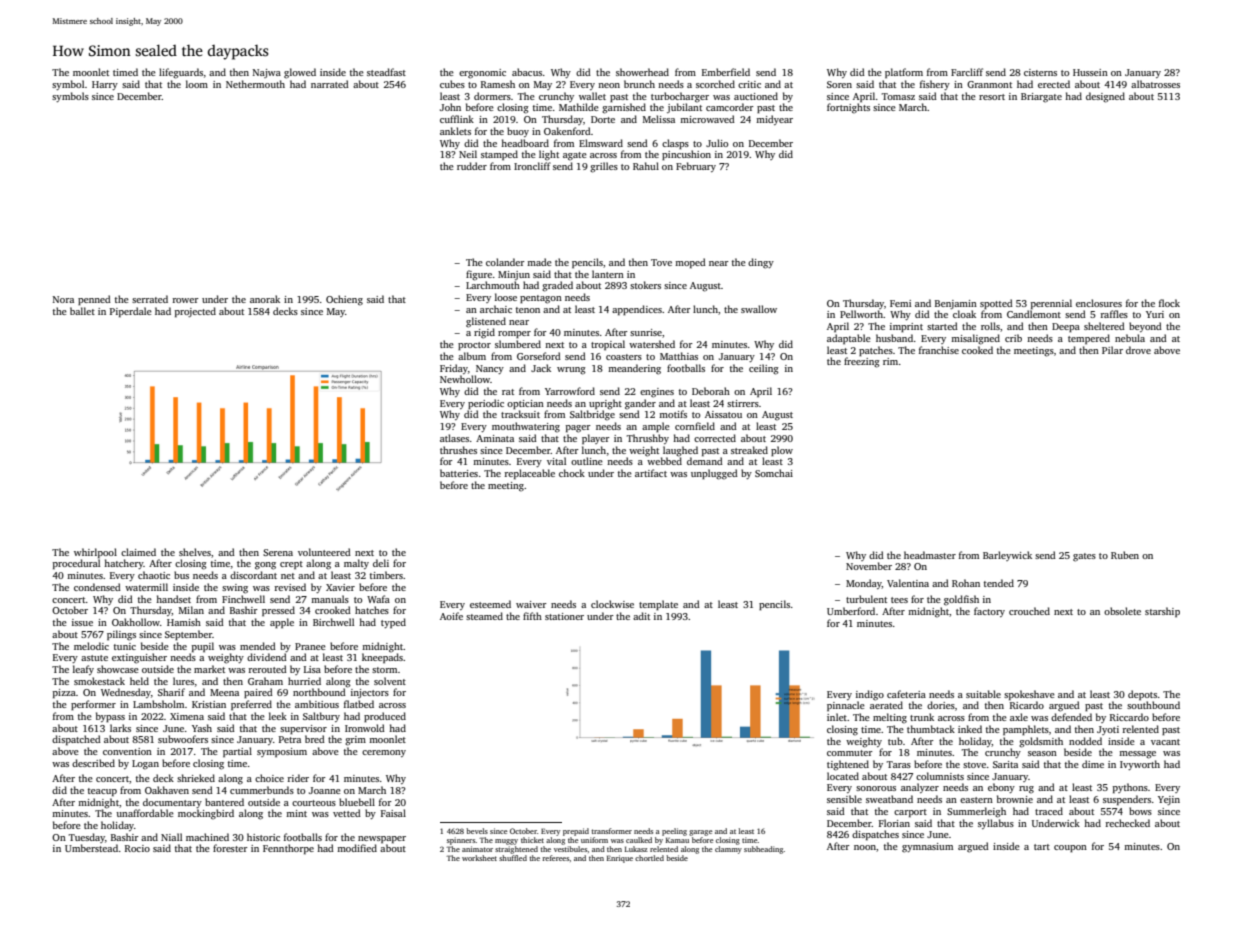  Describe the element at coordinates (658, 605) in the page. I see `template` at that location.
